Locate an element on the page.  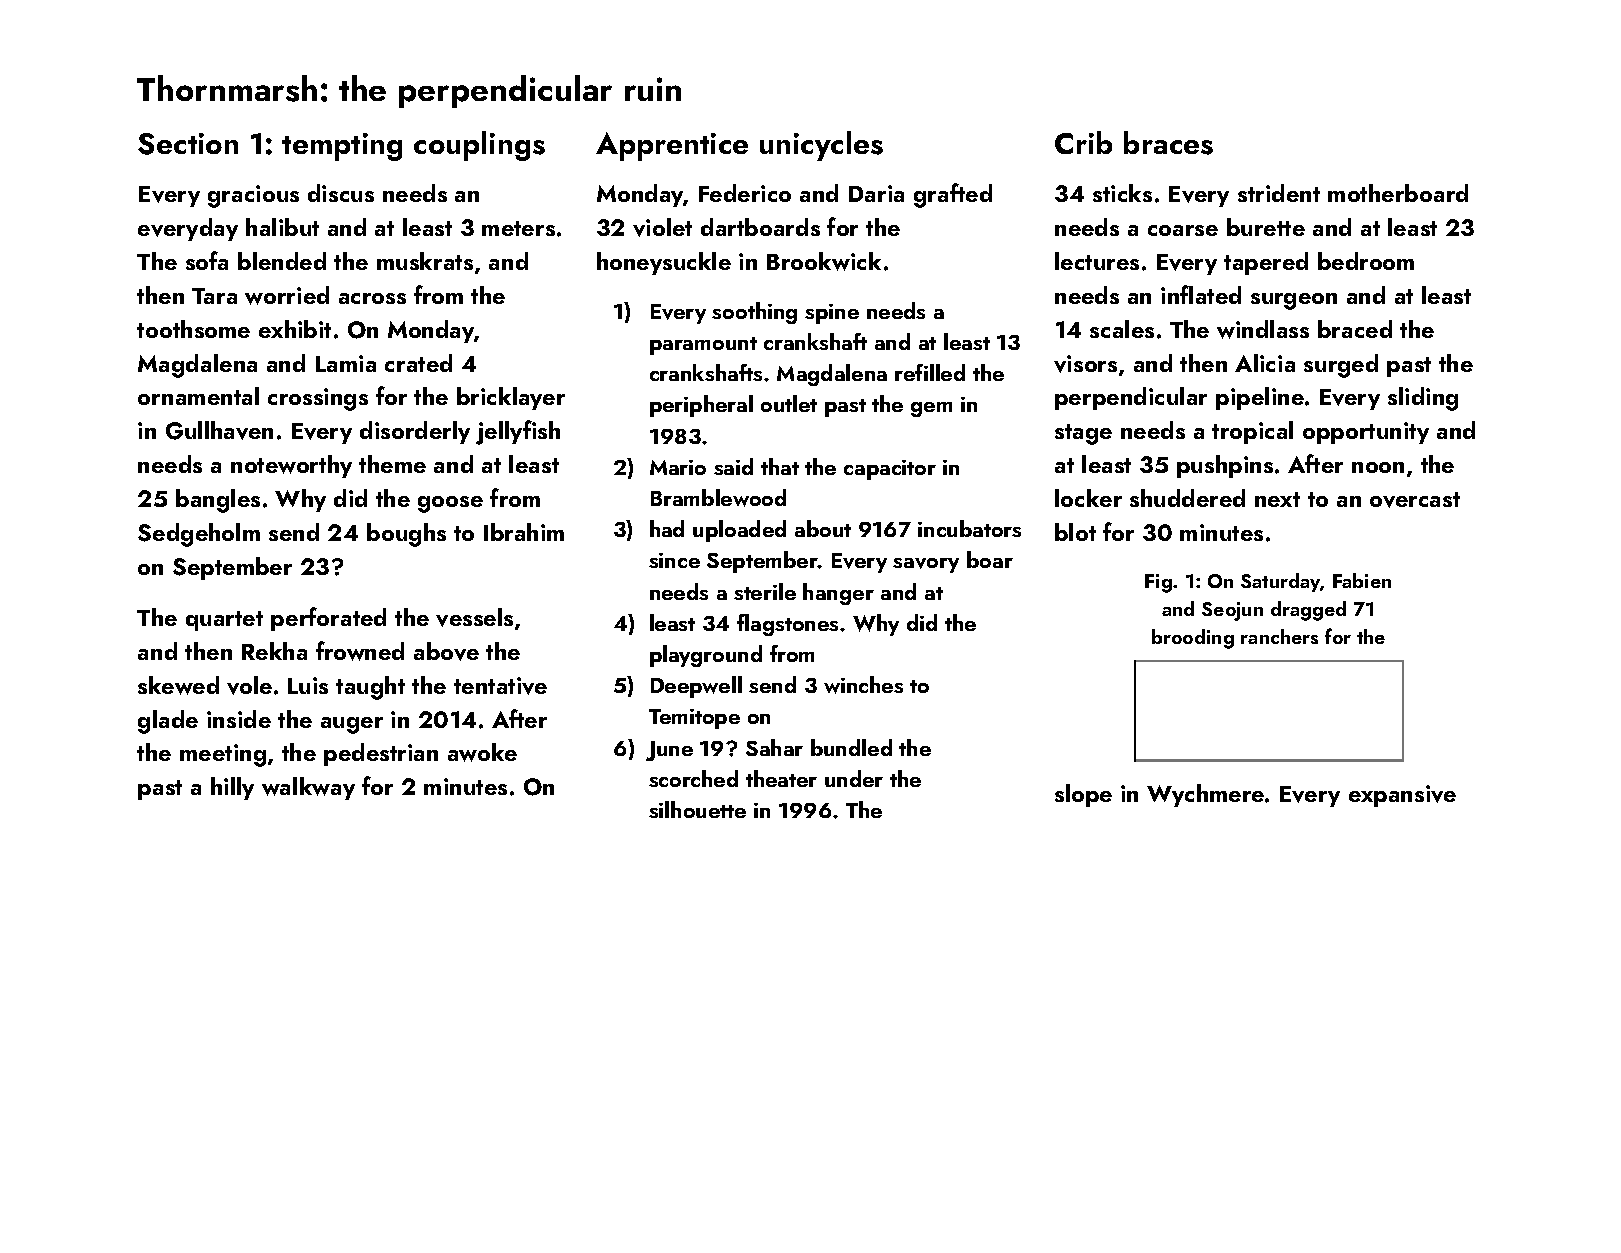
Crib is located at coordinates (1083, 142).
